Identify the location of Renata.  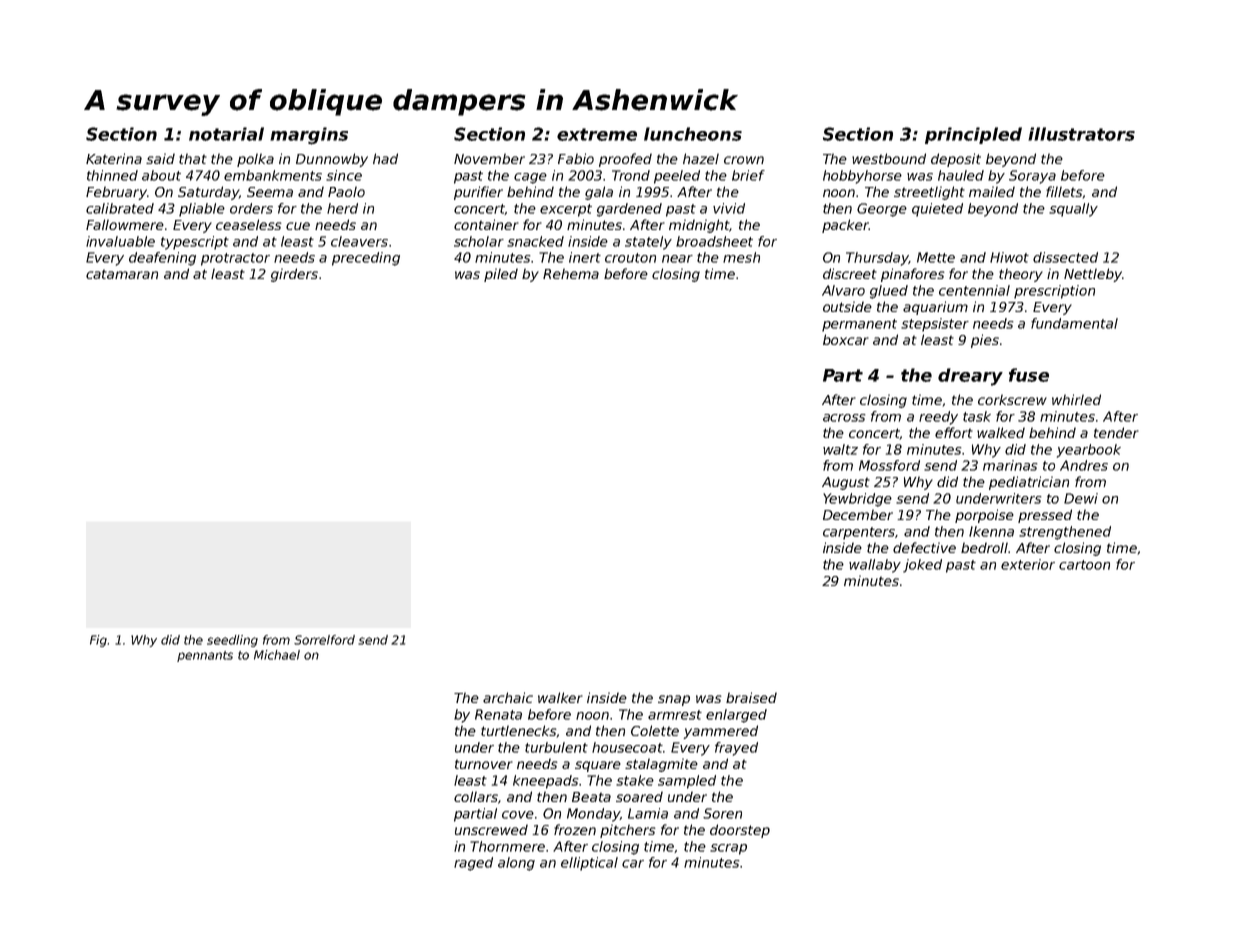
(498, 714).
